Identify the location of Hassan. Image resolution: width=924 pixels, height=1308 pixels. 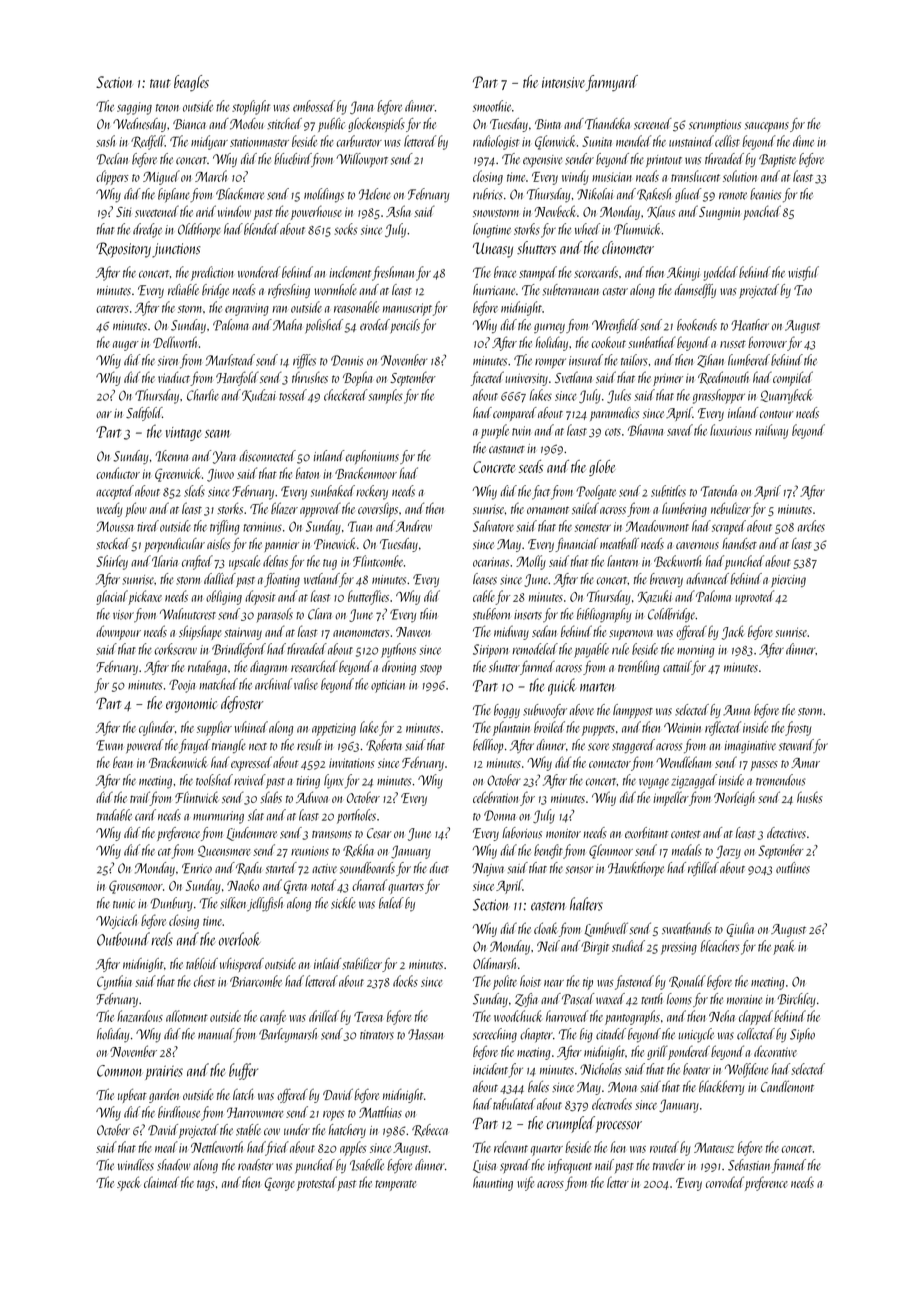
(425, 1034).
